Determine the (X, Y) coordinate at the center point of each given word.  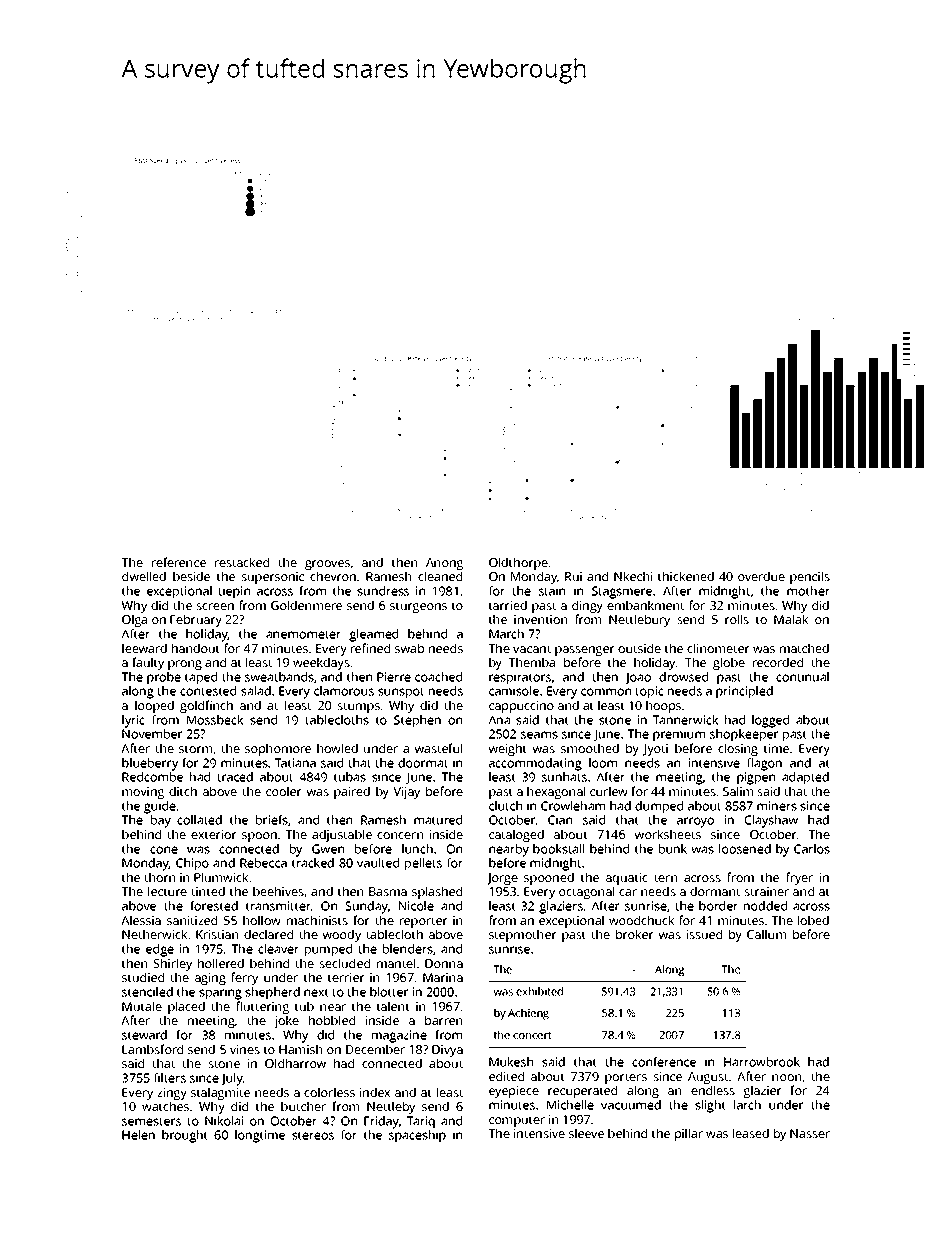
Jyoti (655, 750)
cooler (284, 791)
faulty (148, 663)
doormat (423, 763)
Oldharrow (295, 1063)
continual (802, 677)
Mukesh (511, 1062)
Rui (573, 576)
